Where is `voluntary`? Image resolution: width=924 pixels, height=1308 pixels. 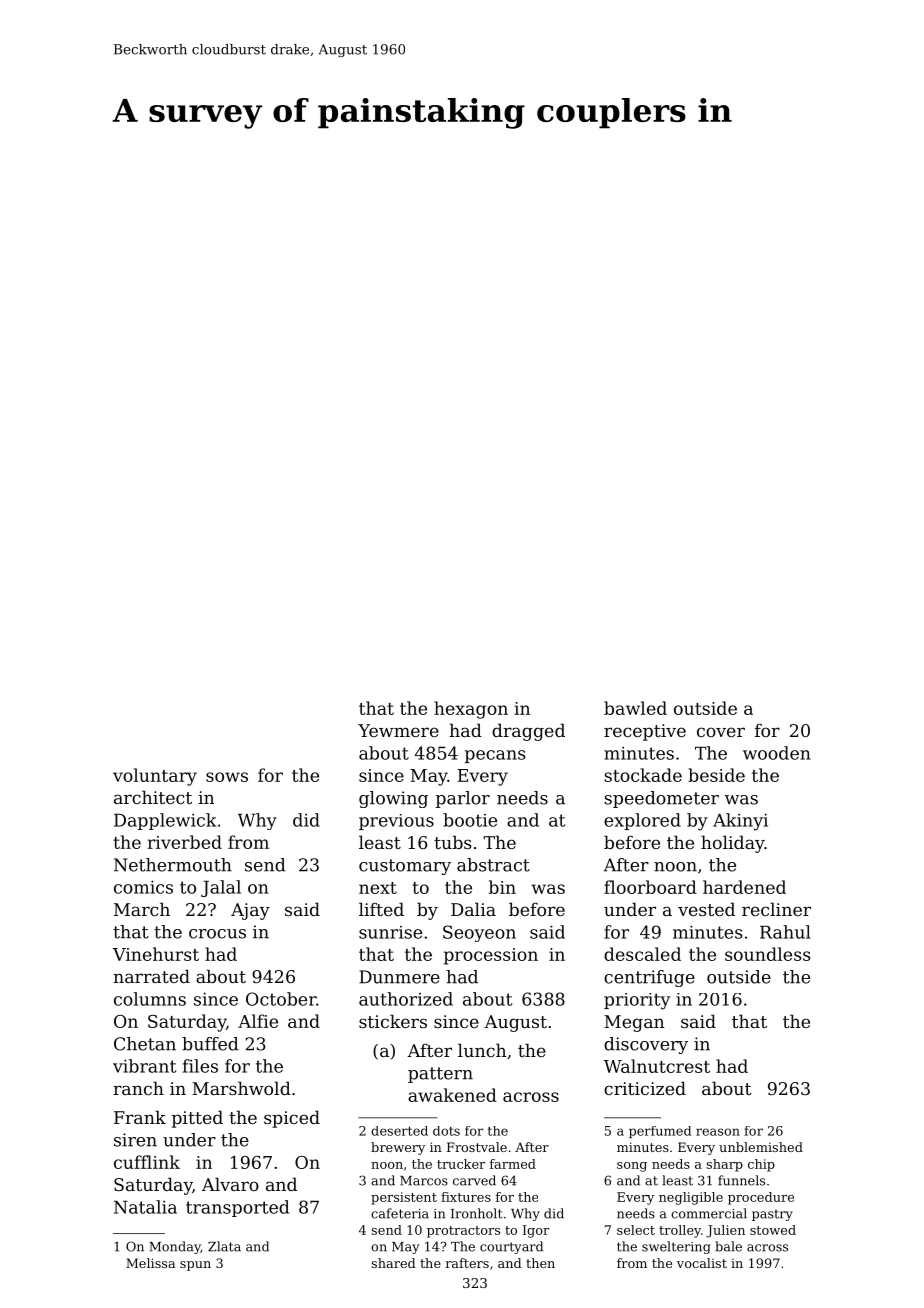
voluntary is located at coordinates (155, 777).
